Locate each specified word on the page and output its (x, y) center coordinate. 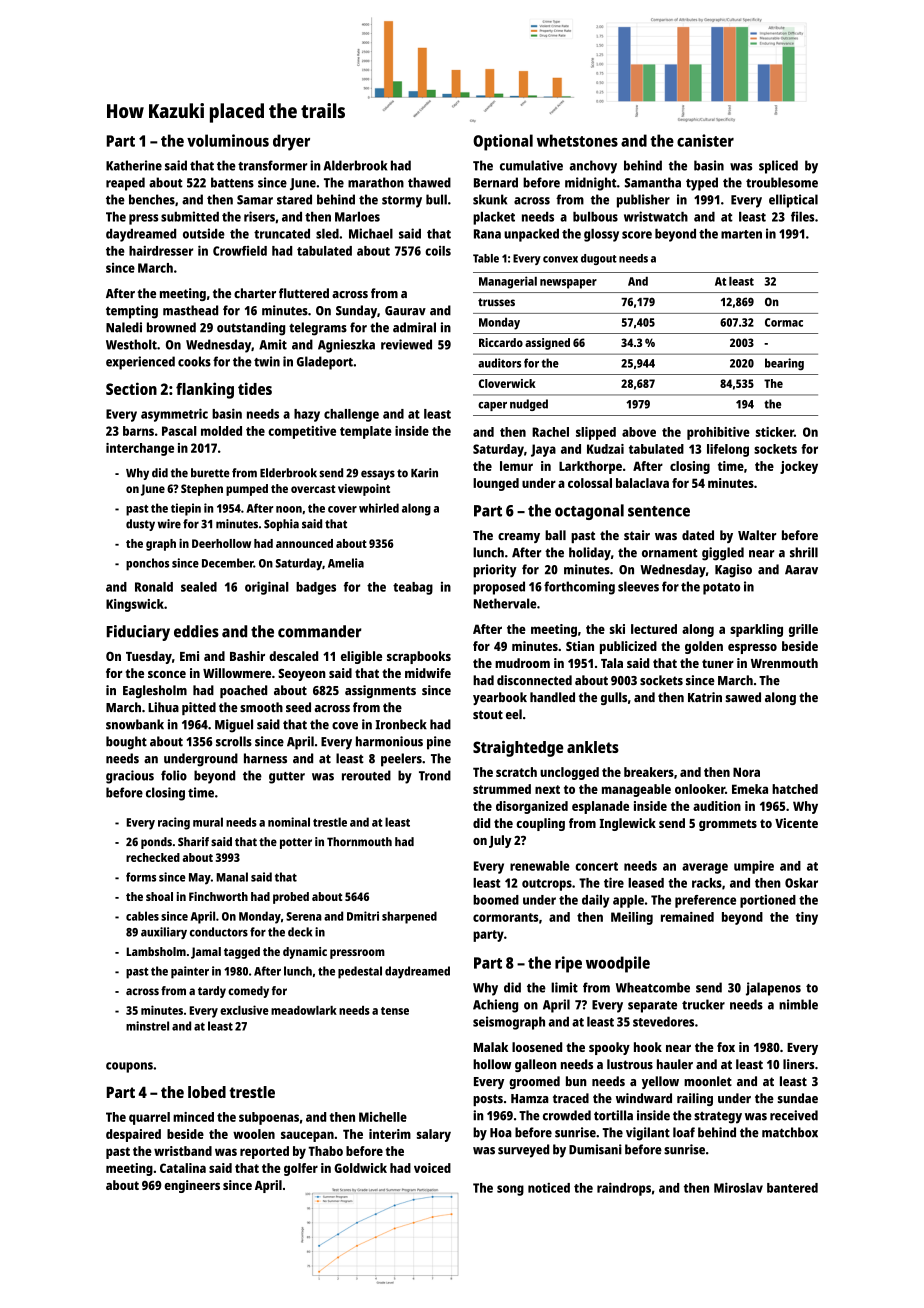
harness (265, 758)
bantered (792, 1188)
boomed (496, 900)
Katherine (134, 165)
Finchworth (218, 896)
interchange (140, 449)
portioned (768, 901)
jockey (799, 467)
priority (495, 571)
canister (705, 140)
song (510, 1190)
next (547, 789)
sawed (743, 697)
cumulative (531, 165)
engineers (192, 1186)
